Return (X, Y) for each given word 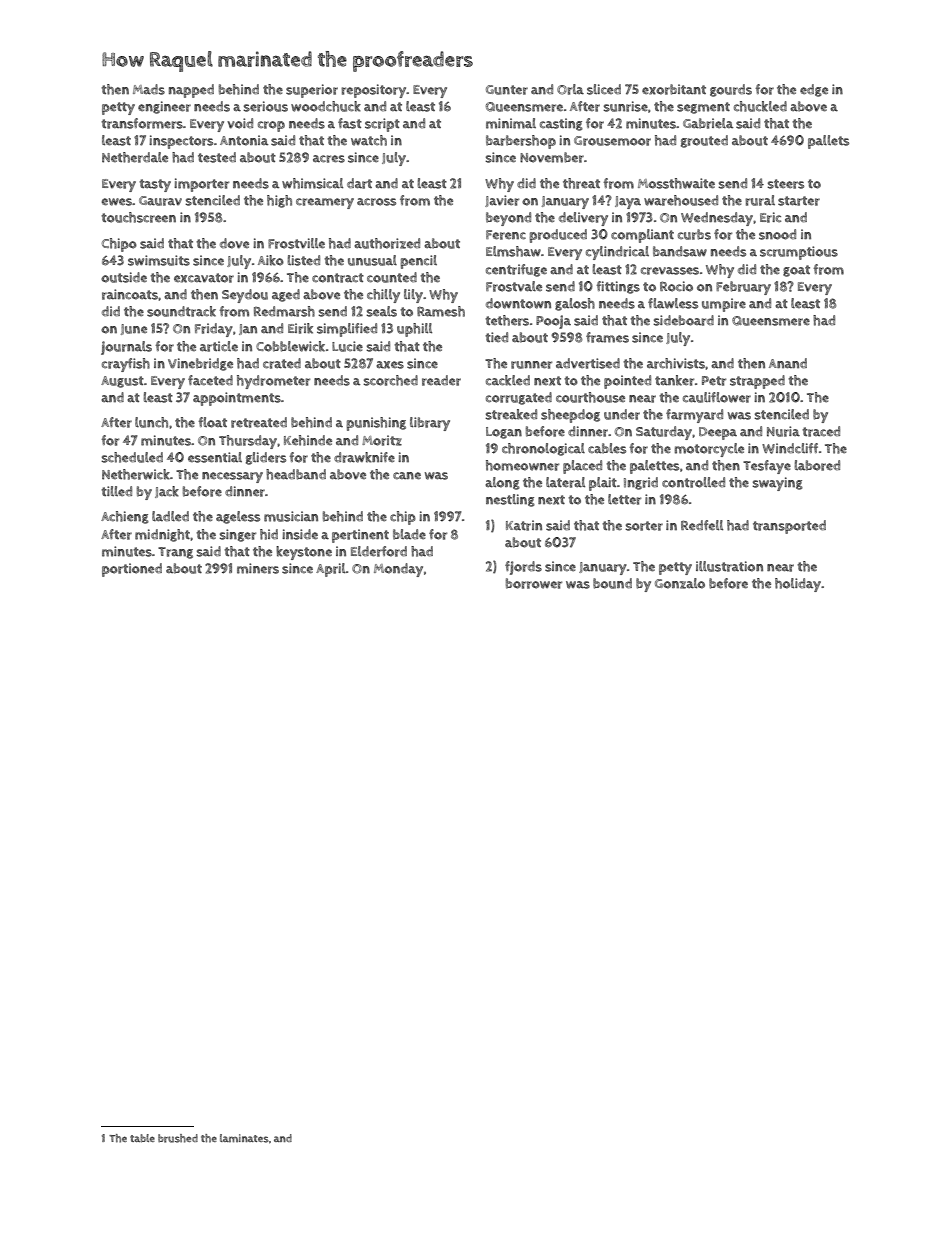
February (743, 288)
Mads (149, 89)
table (142, 1138)
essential (215, 457)
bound (612, 583)
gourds (731, 90)
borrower (534, 583)
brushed (178, 1138)
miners (258, 568)
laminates (244, 1138)
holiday (798, 585)
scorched (390, 380)
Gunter (507, 90)
